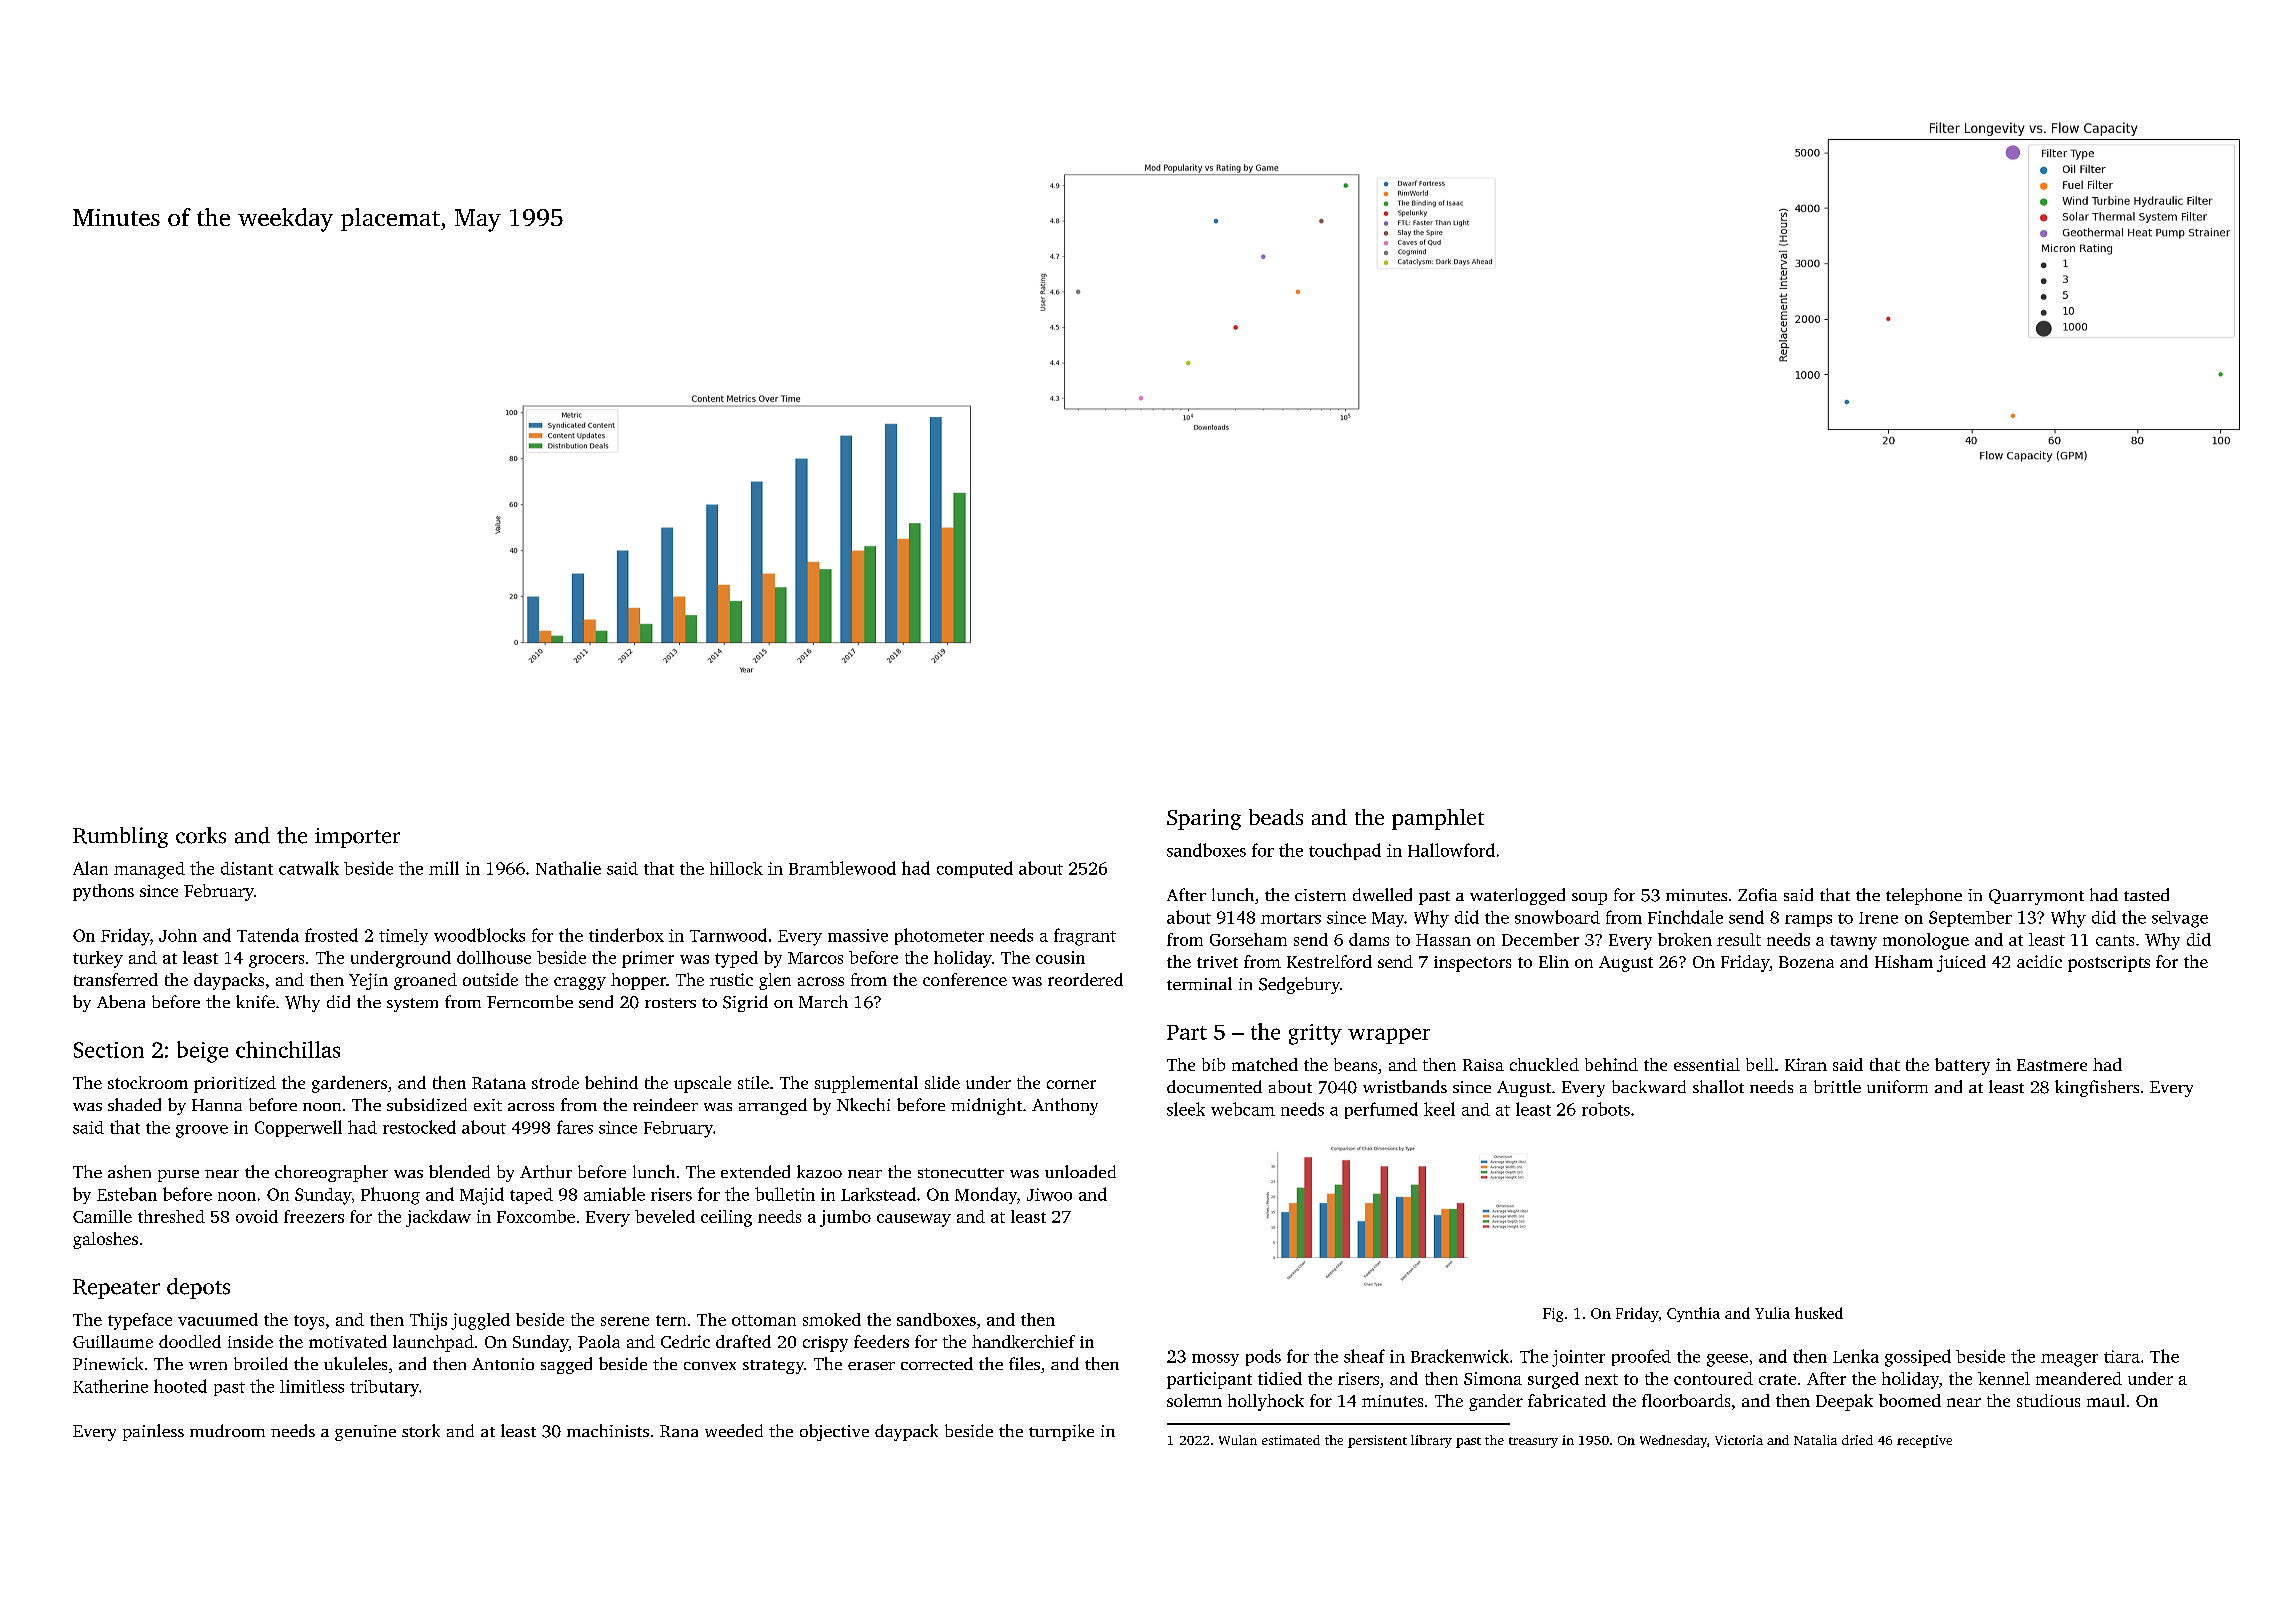 Image resolution: width=2292 pixels, height=1620 pixels. Describe the element at coordinates (1204, 819) in the screenshot. I see `Sparing` at that location.
